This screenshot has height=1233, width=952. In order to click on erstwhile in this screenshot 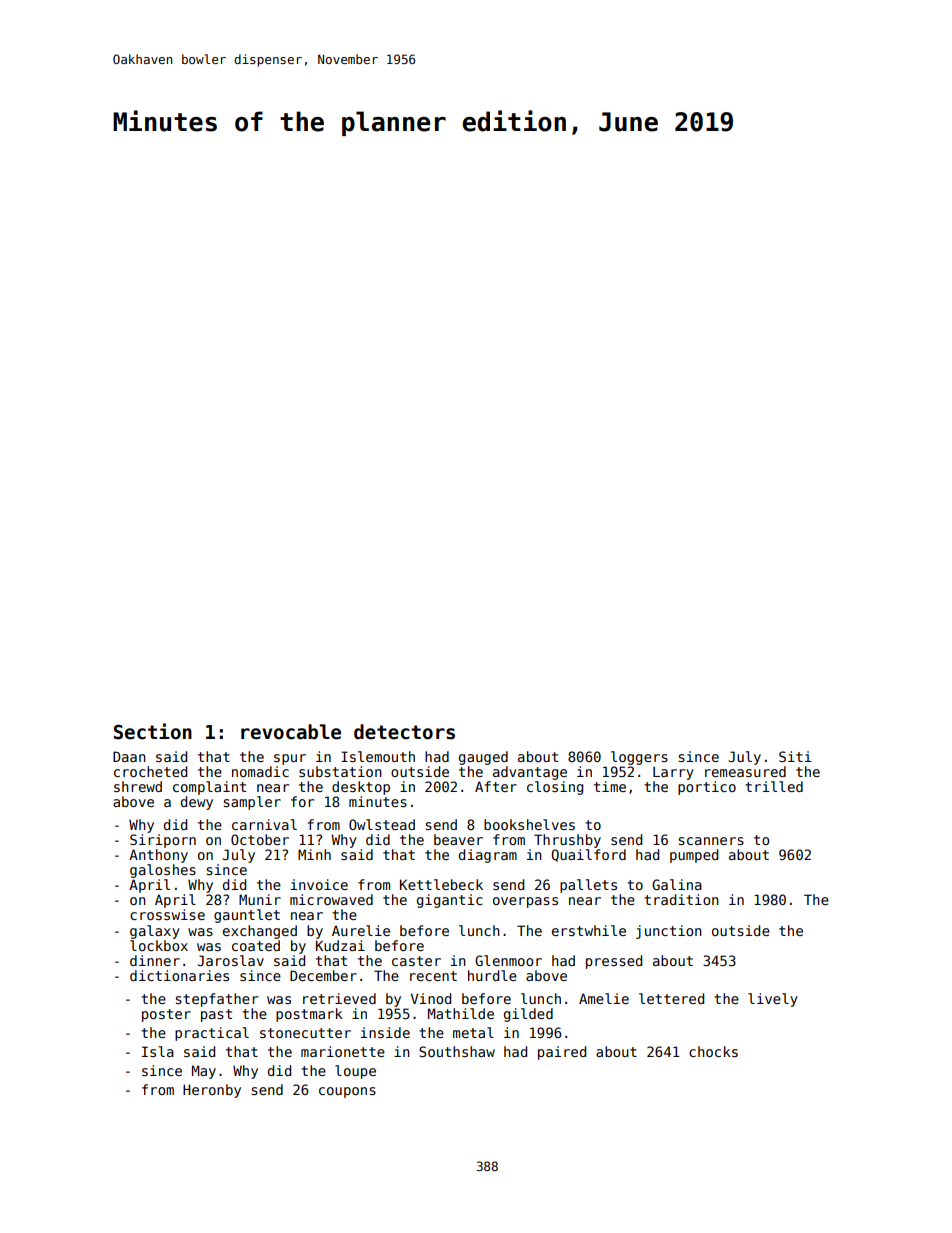, I will do `click(589, 930)`.
